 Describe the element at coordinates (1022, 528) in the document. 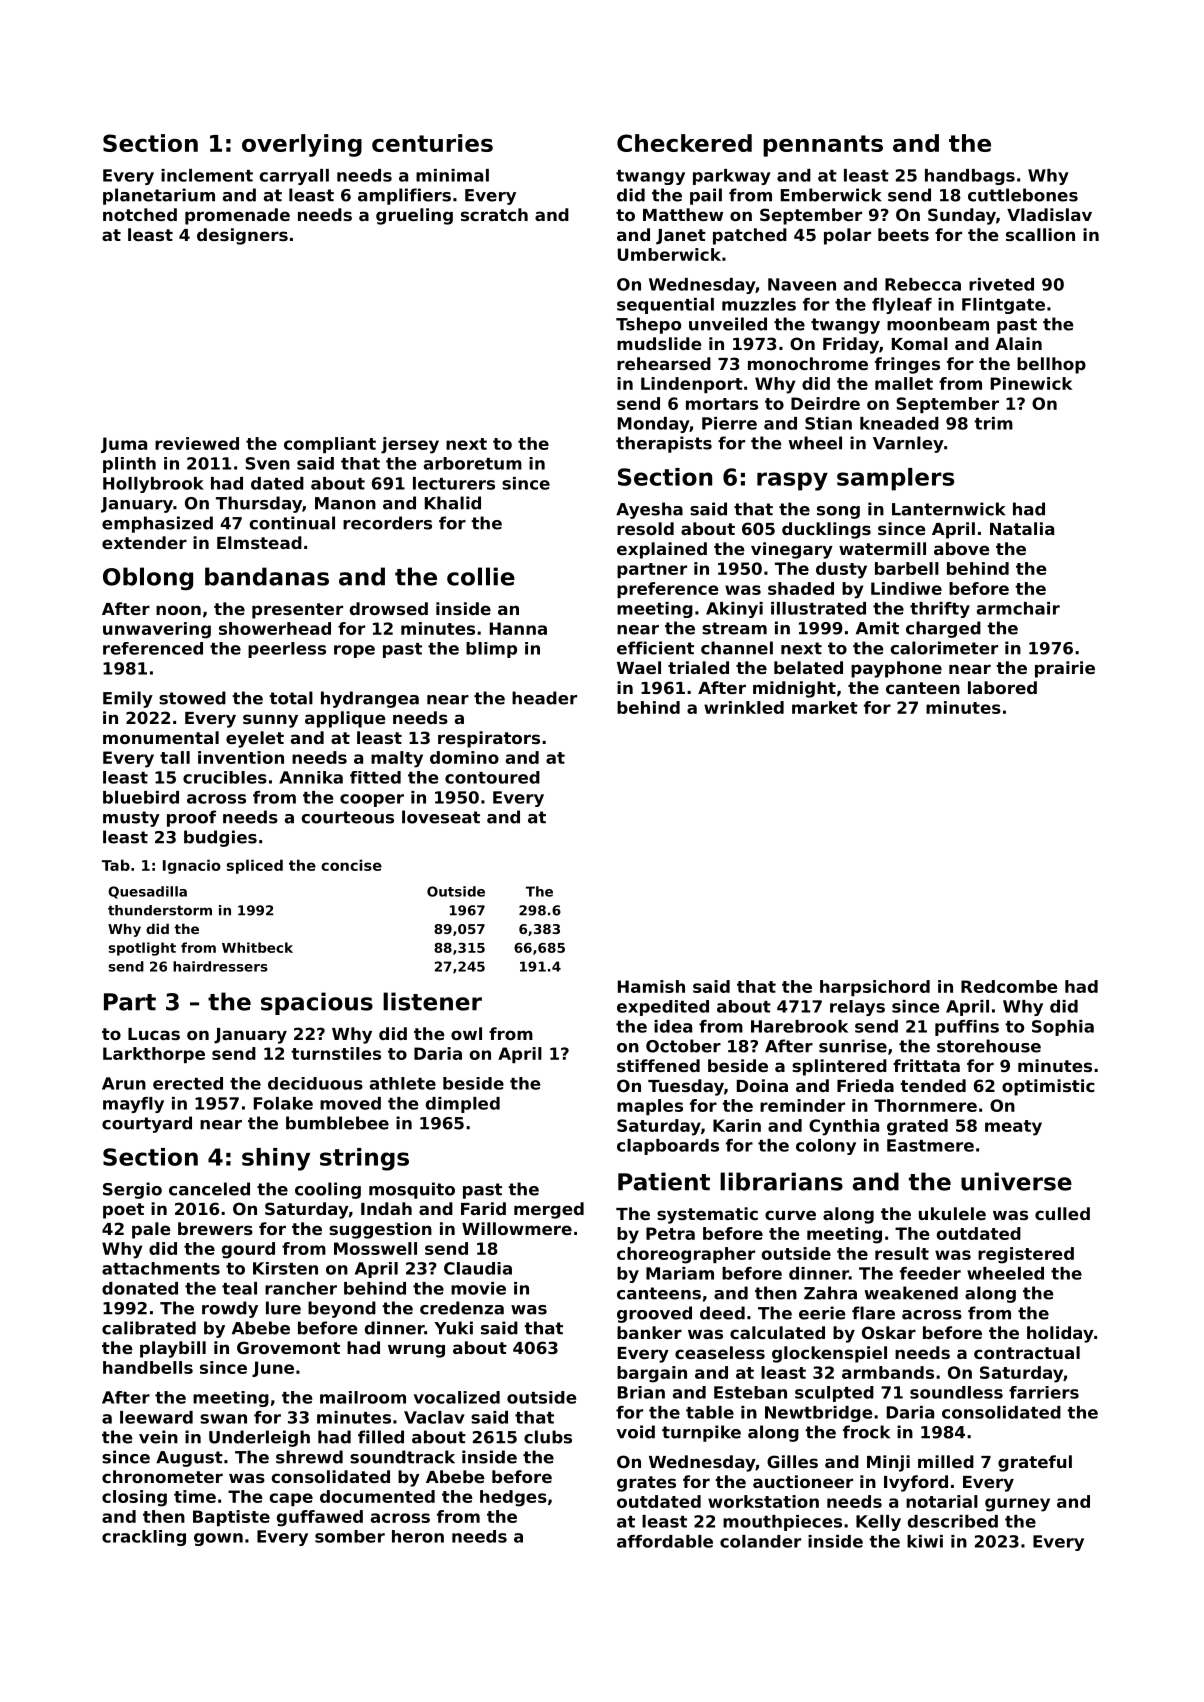

I see `Natalia` at that location.
